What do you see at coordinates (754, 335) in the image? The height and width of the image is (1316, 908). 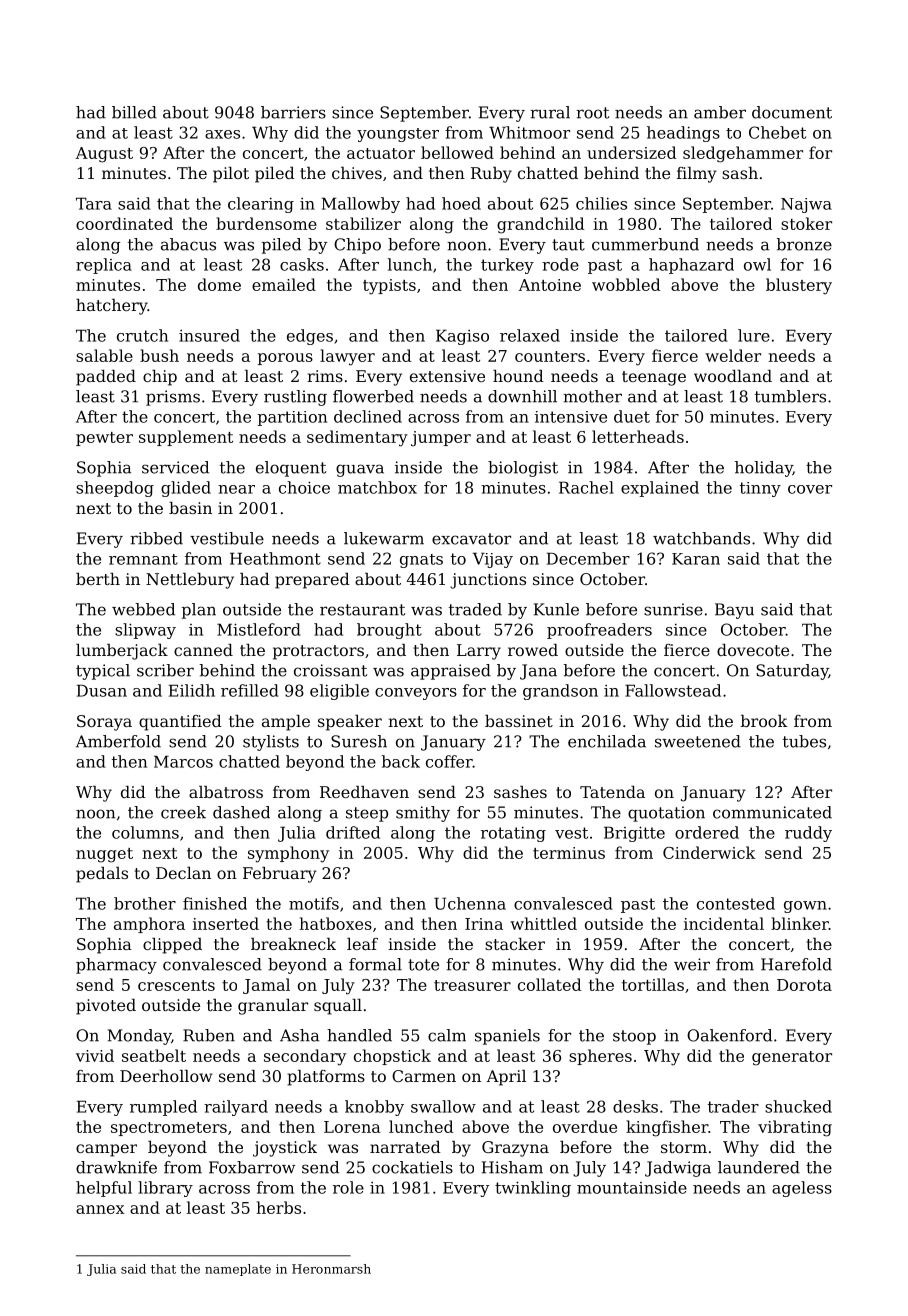 I see `lure` at bounding box center [754, 335].
